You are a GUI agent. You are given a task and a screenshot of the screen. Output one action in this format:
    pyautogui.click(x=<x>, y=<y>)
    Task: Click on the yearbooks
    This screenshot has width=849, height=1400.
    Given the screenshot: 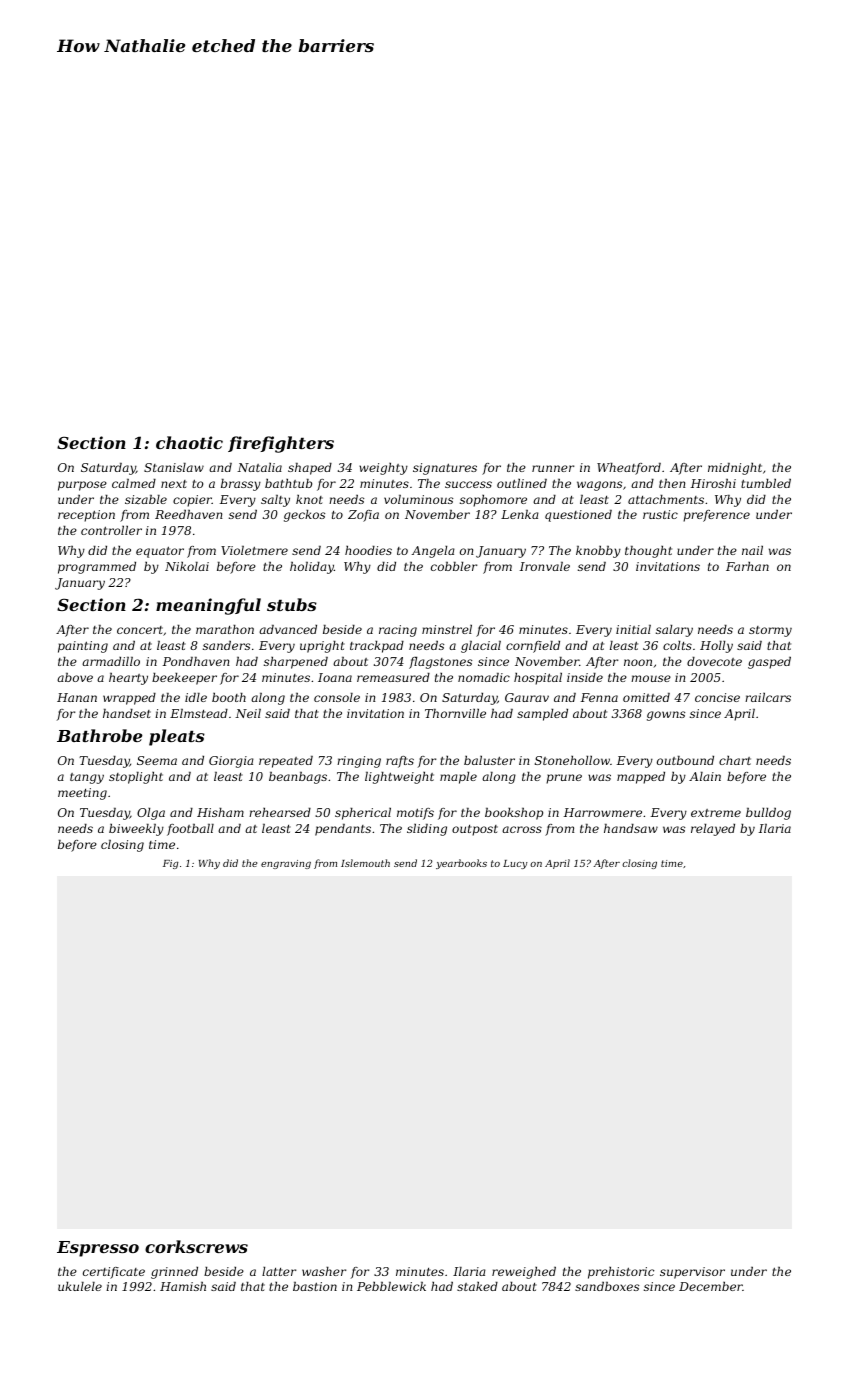 What is the action you would take?
    pyautogui.click(x=461, y=864)
